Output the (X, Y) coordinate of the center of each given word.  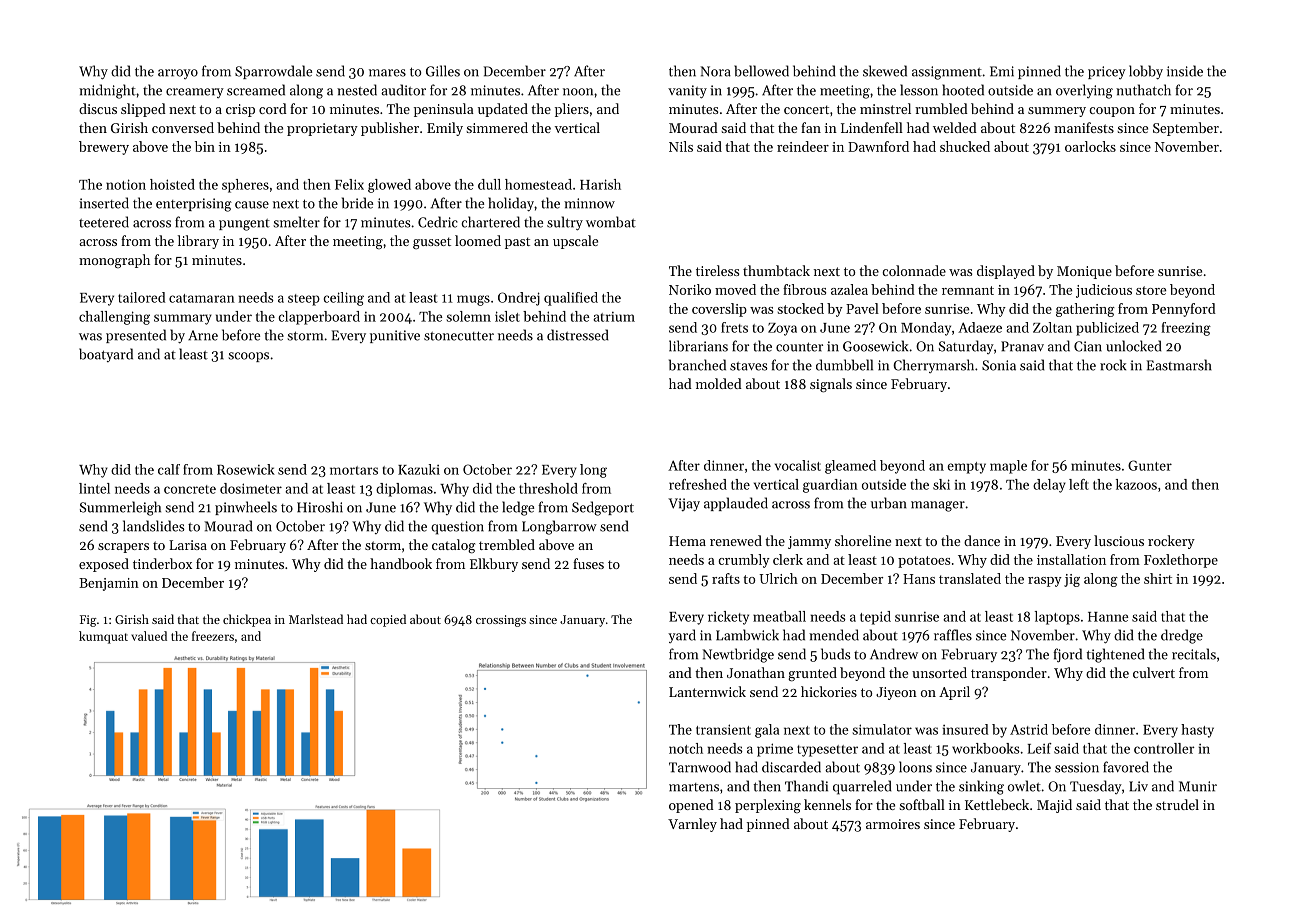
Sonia (999, 365)
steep (304, 300)
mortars (354, 470)
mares (387, 73)
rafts (726, 578)
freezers (213, 636)
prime (775, 750)
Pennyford (1184, 310)
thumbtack (776, 270)
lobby (1146, 72)
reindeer (803, 146)
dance (982, 540)
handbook (401, 563)
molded (719, 383)
